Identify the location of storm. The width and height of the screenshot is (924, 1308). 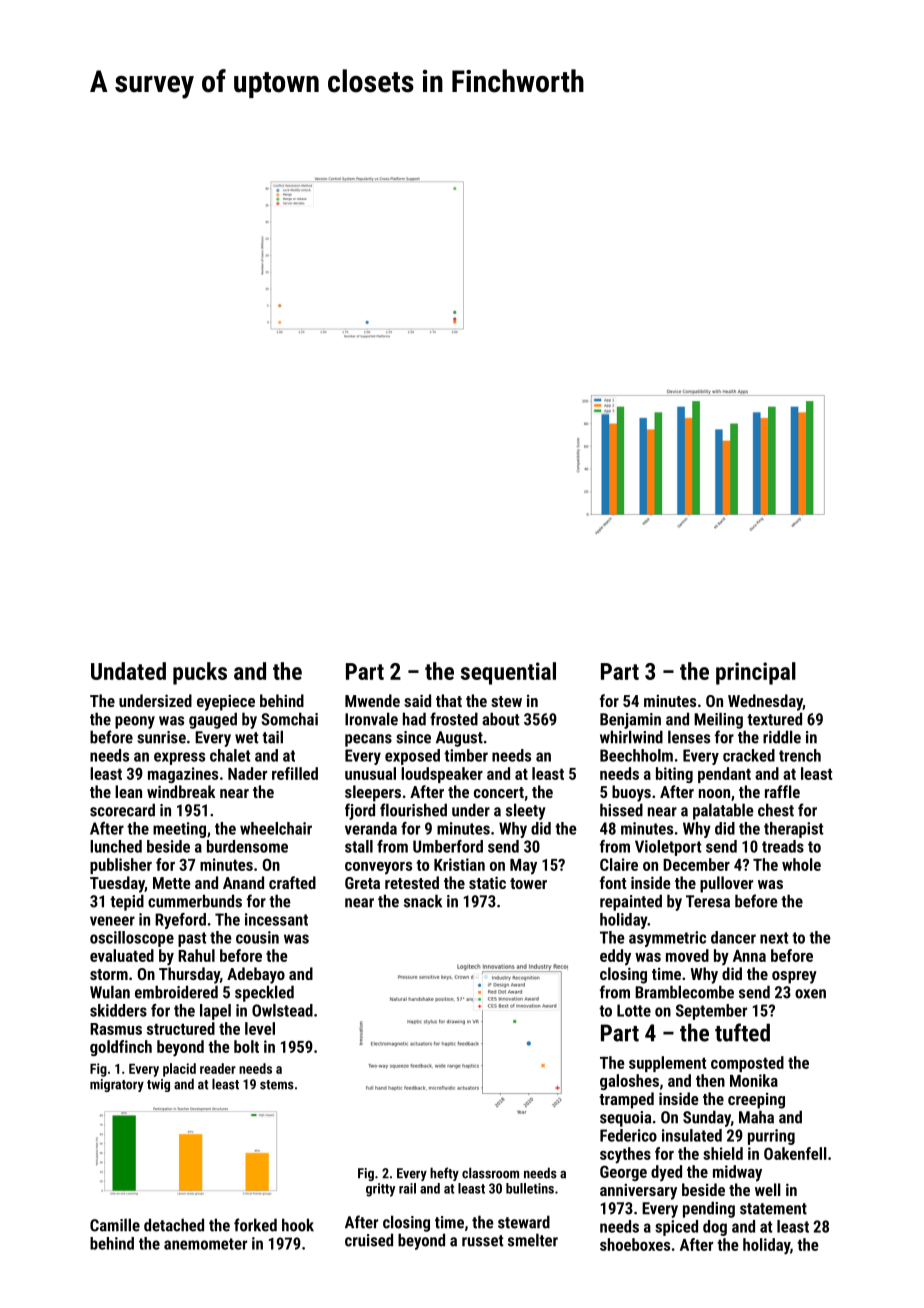
(109, 974).
